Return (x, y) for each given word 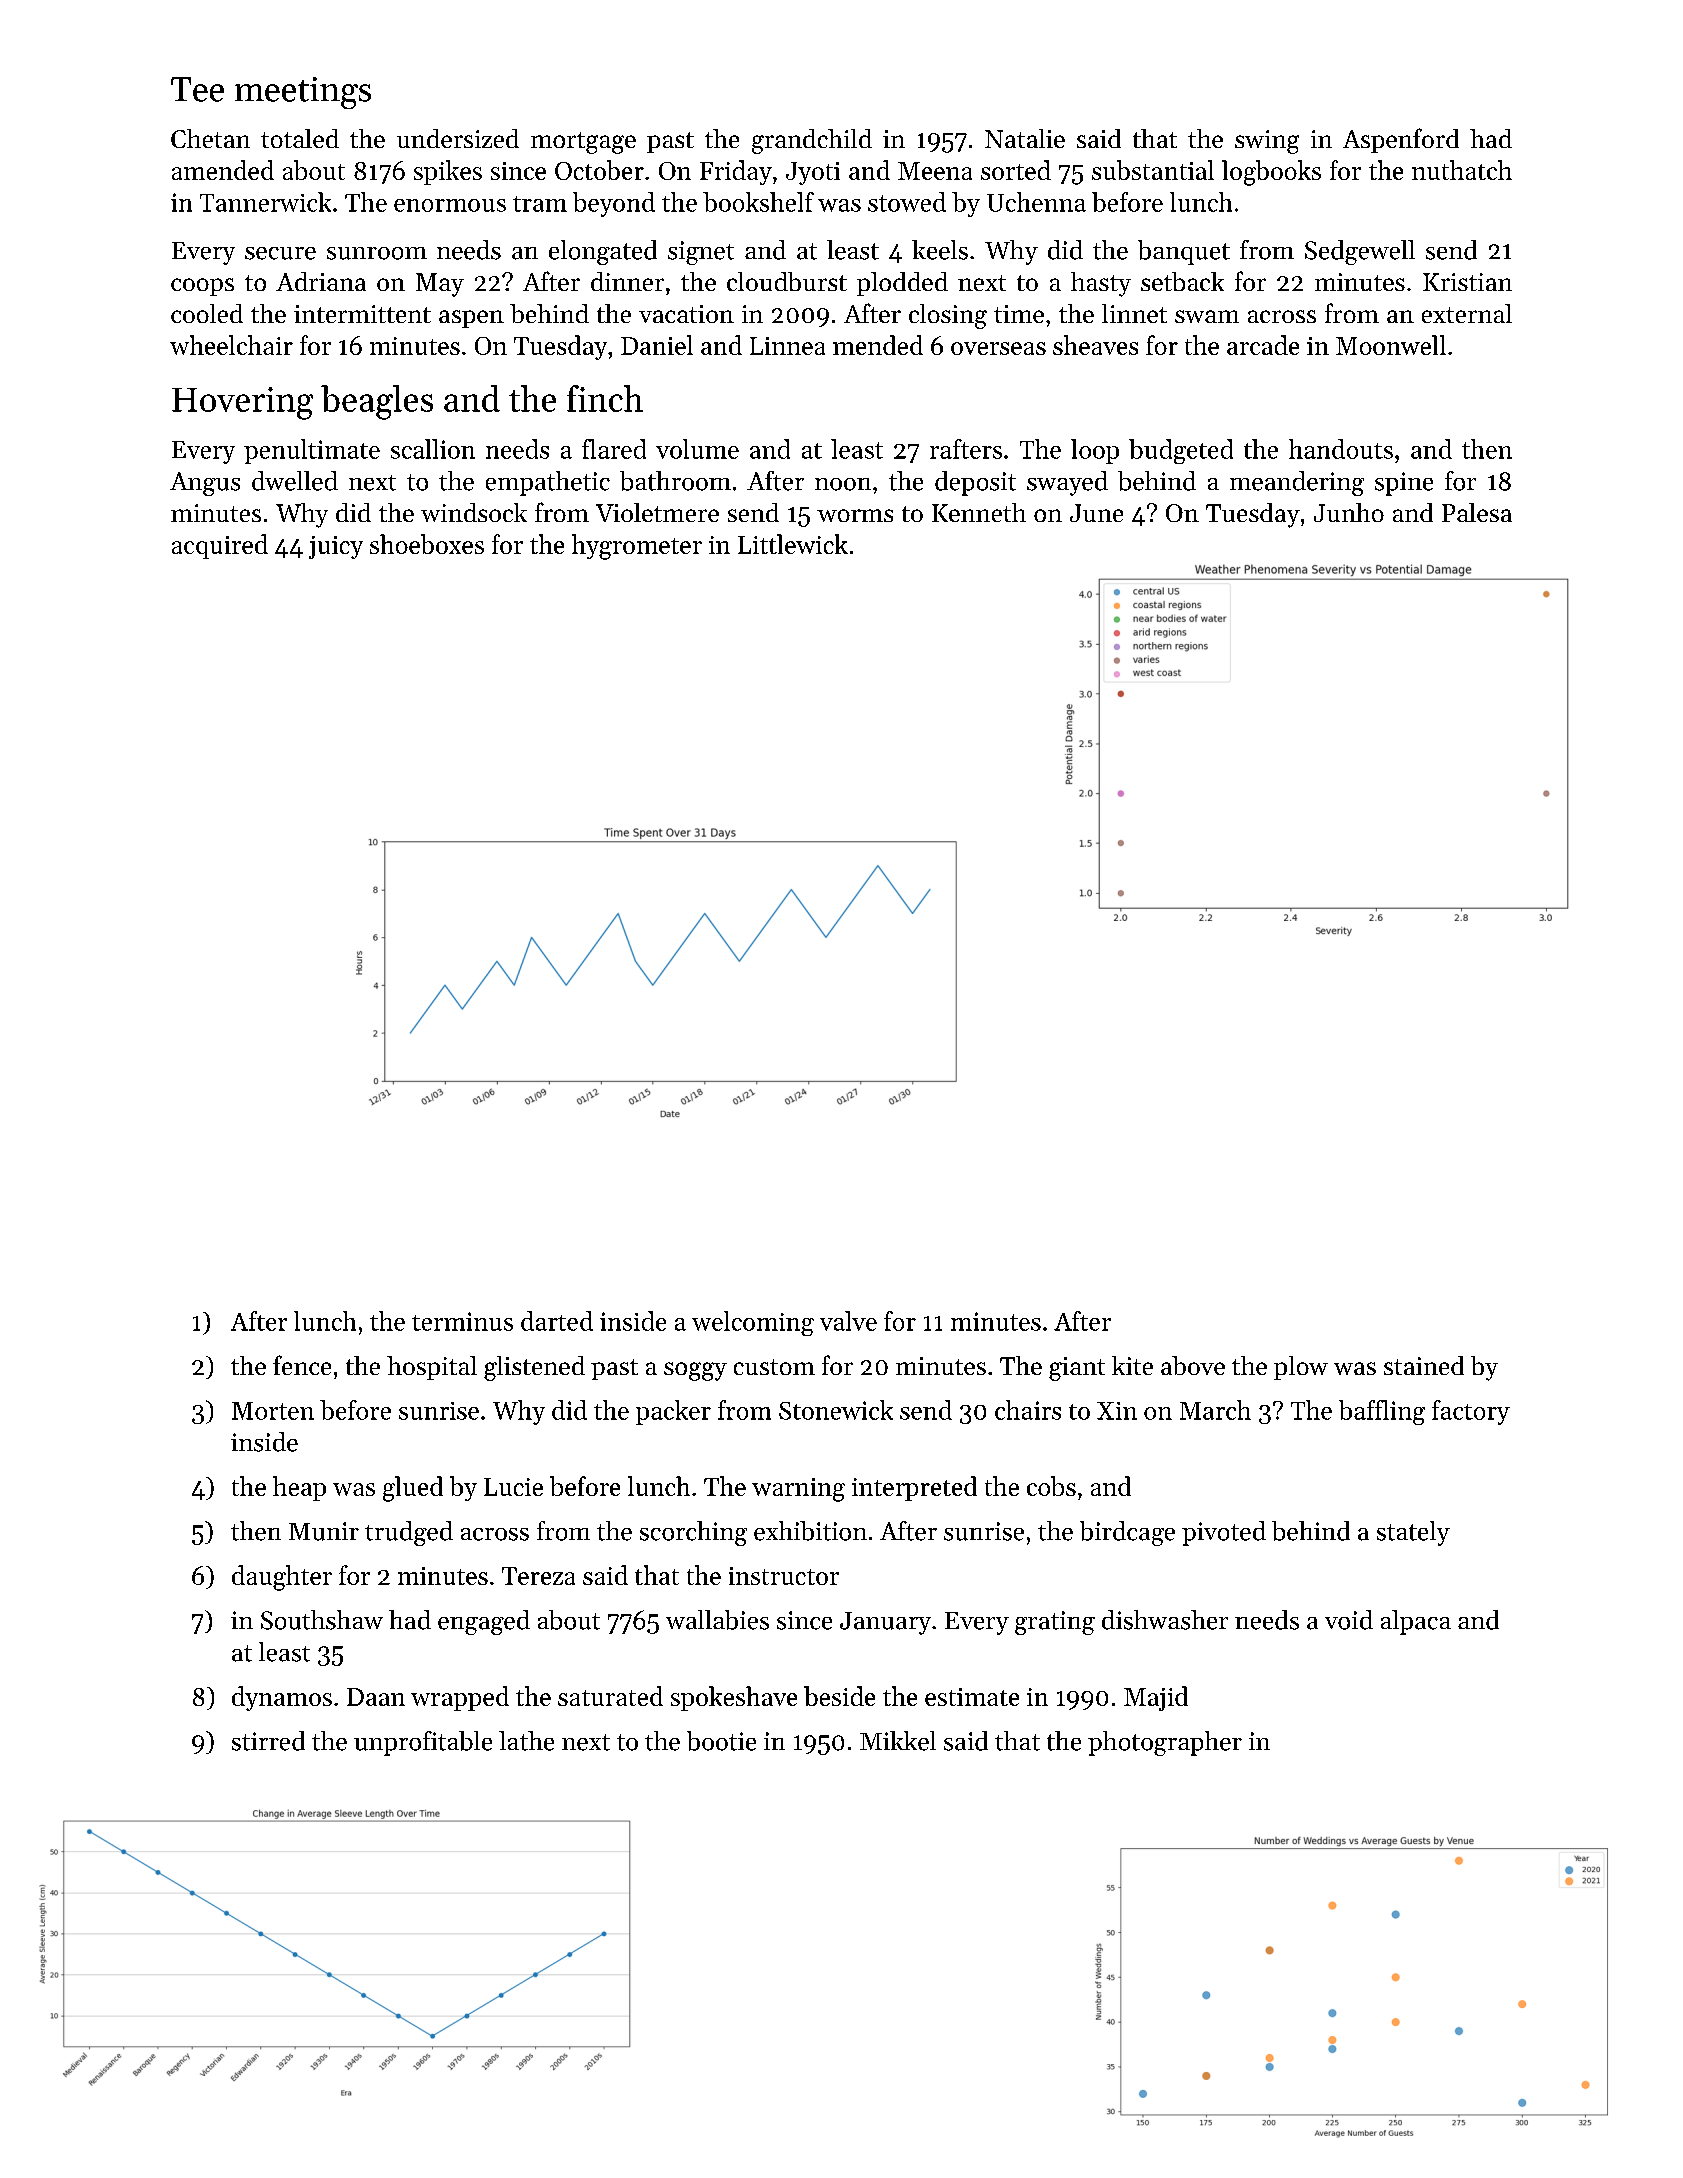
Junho (1349, 512)
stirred (268, 1741)
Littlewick (793, 544)
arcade (1263, 345)
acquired (220, 546)
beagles (377, 402)
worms (855, 515)
